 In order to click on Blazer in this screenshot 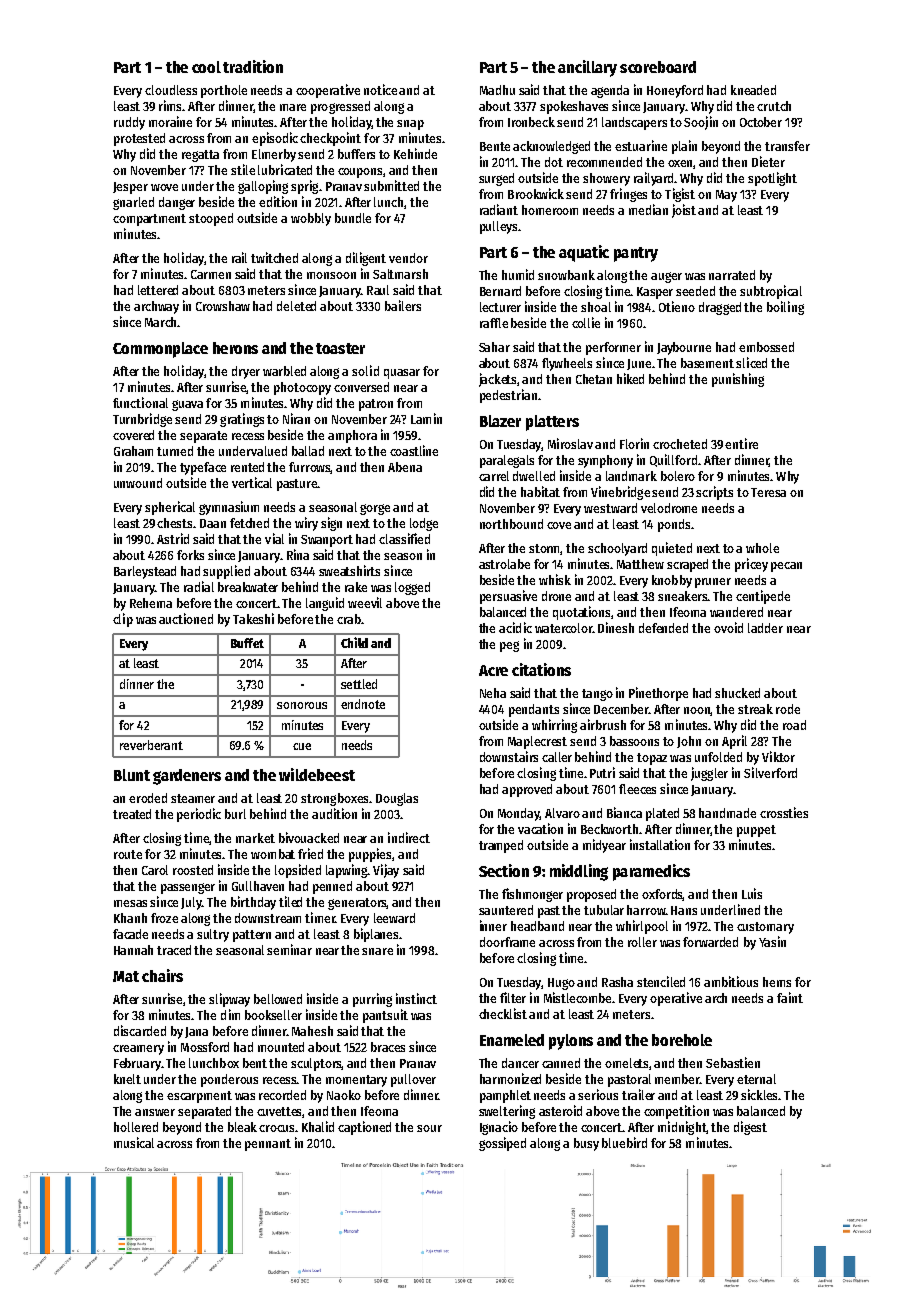, I will do `click(500, 421)`.
